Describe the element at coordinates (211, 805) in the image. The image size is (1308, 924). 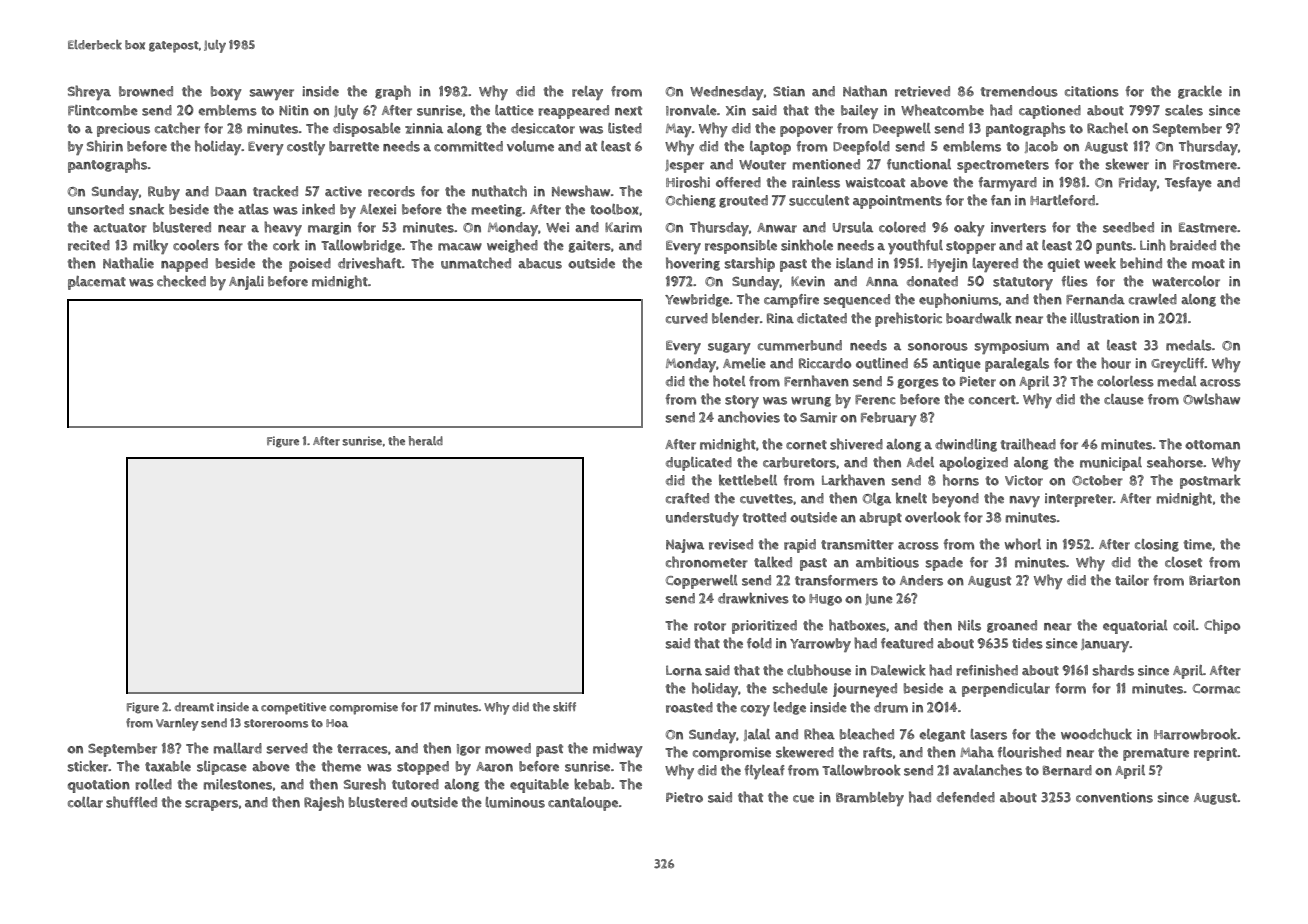
I see `scrapers` at that location.
